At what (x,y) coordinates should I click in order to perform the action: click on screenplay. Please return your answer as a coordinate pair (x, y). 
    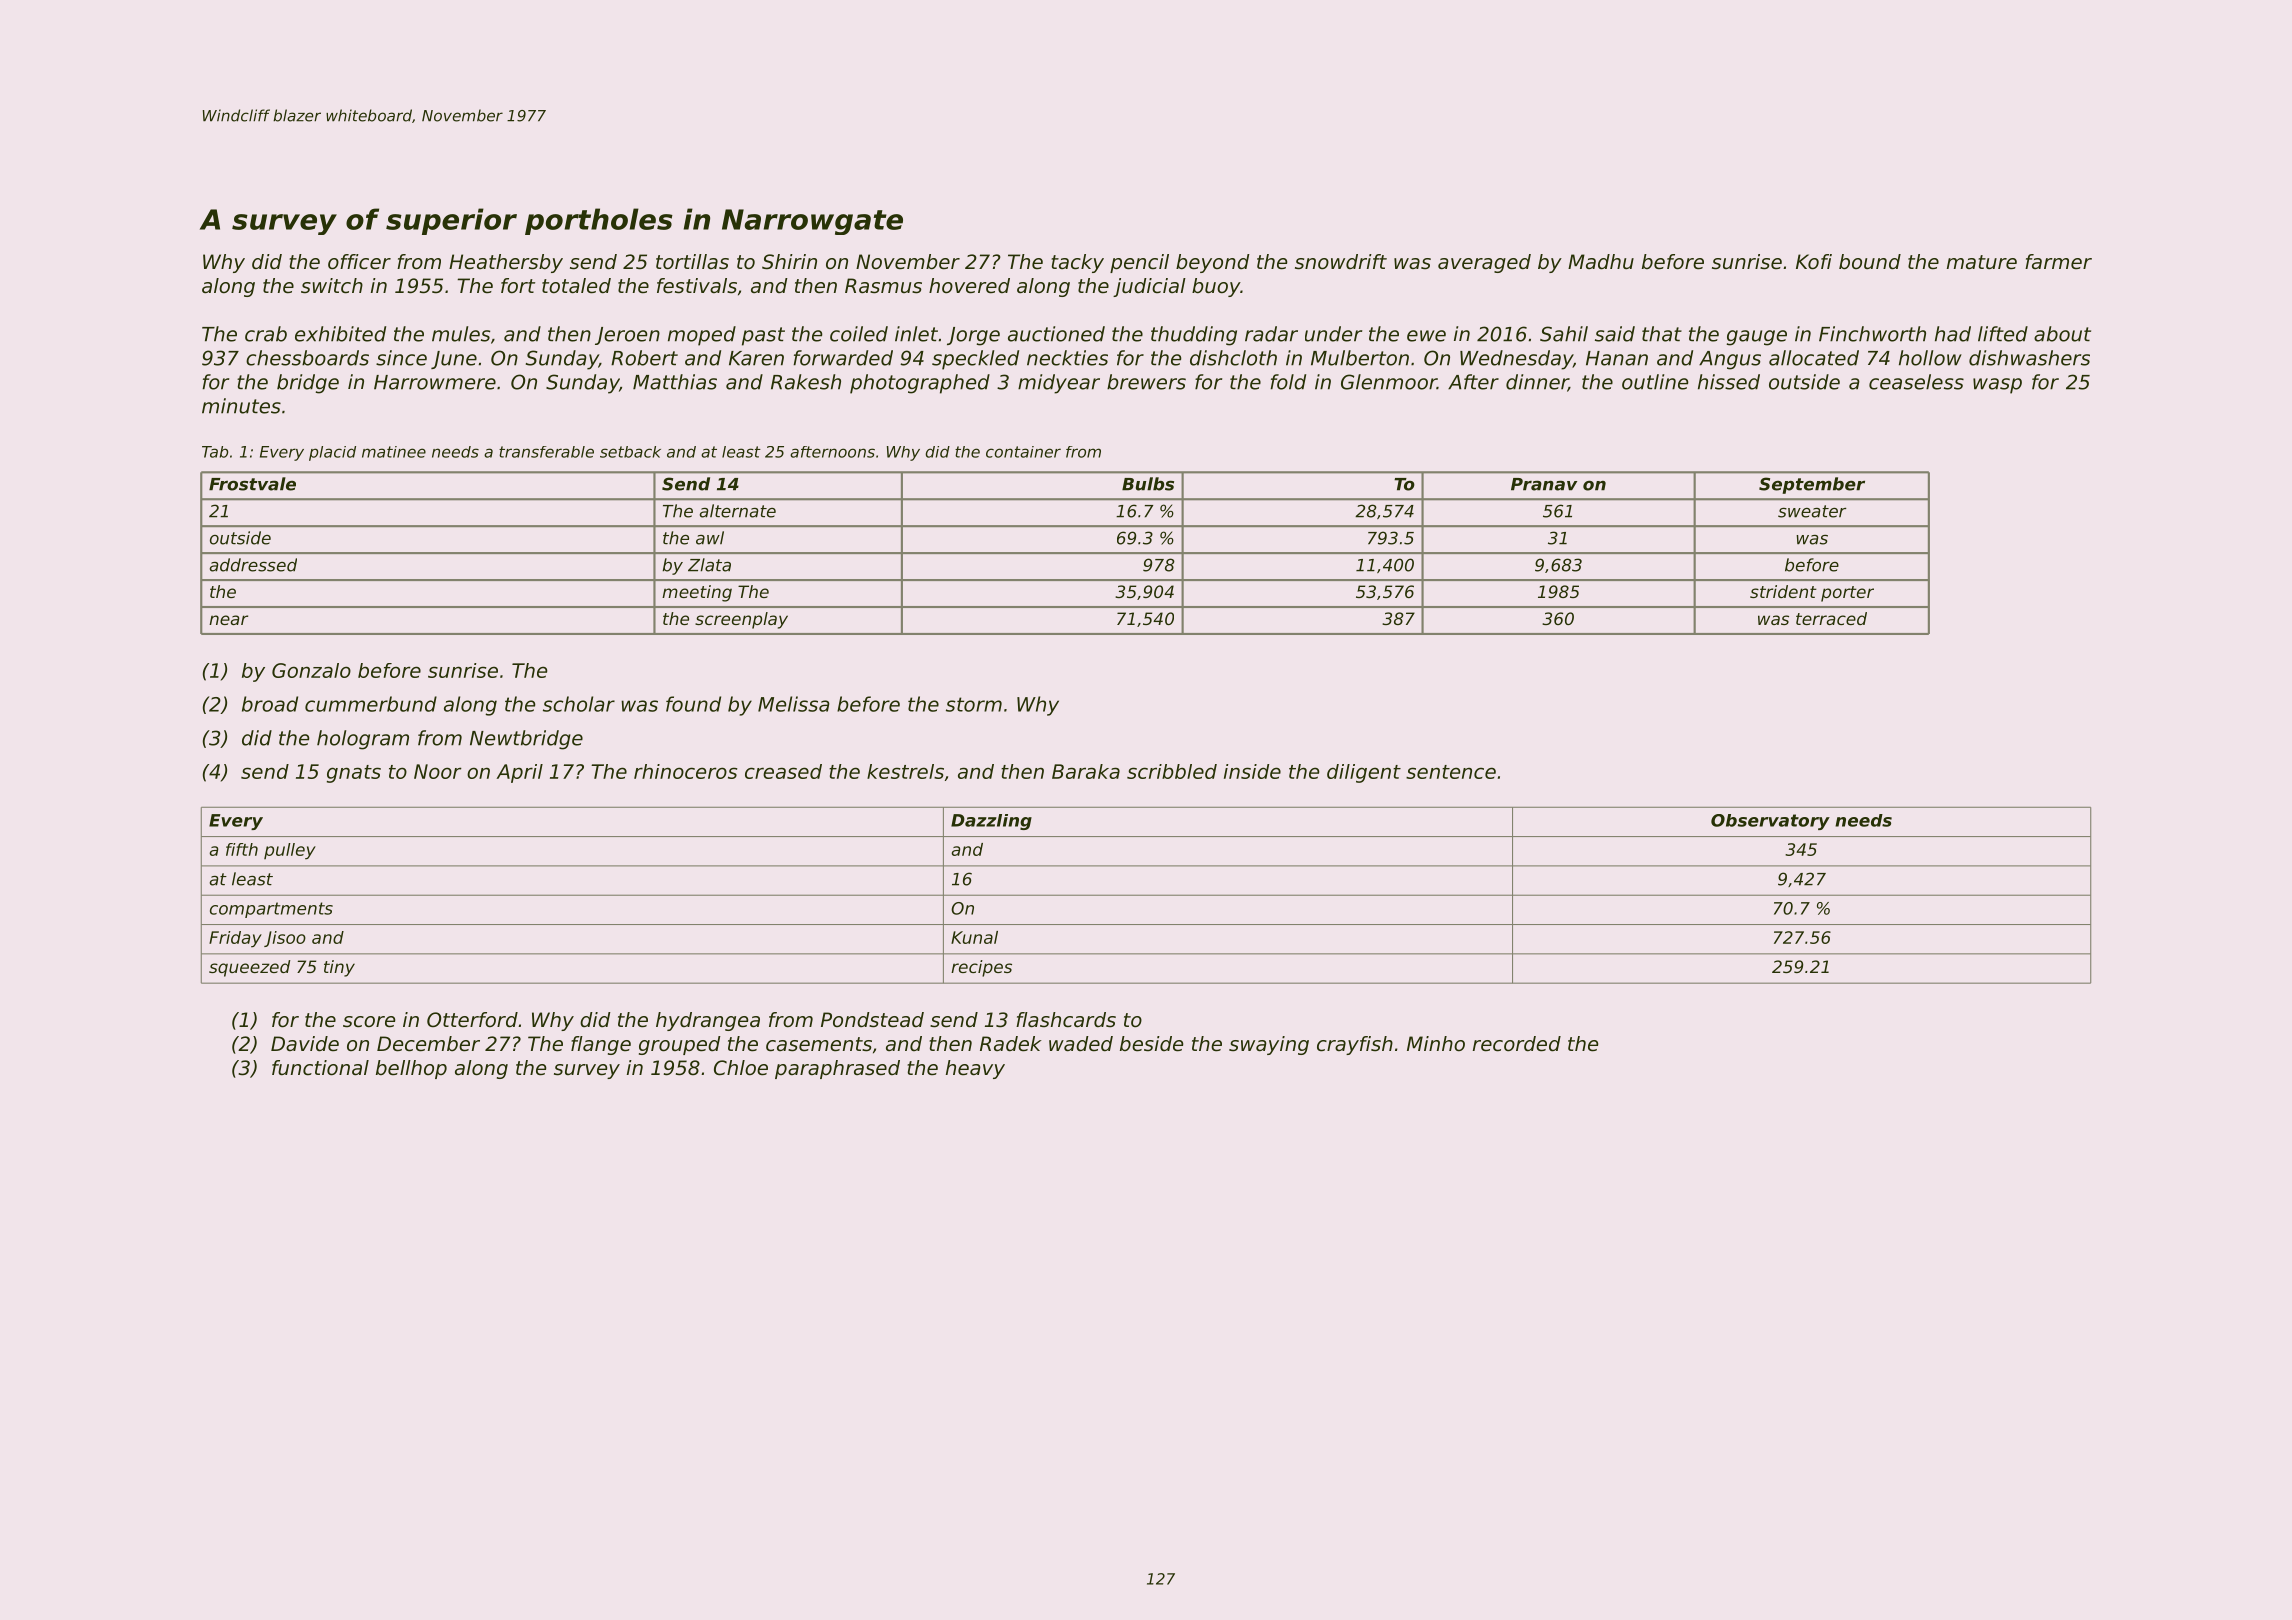
    Looking at the image, I should click on (741, 620).
